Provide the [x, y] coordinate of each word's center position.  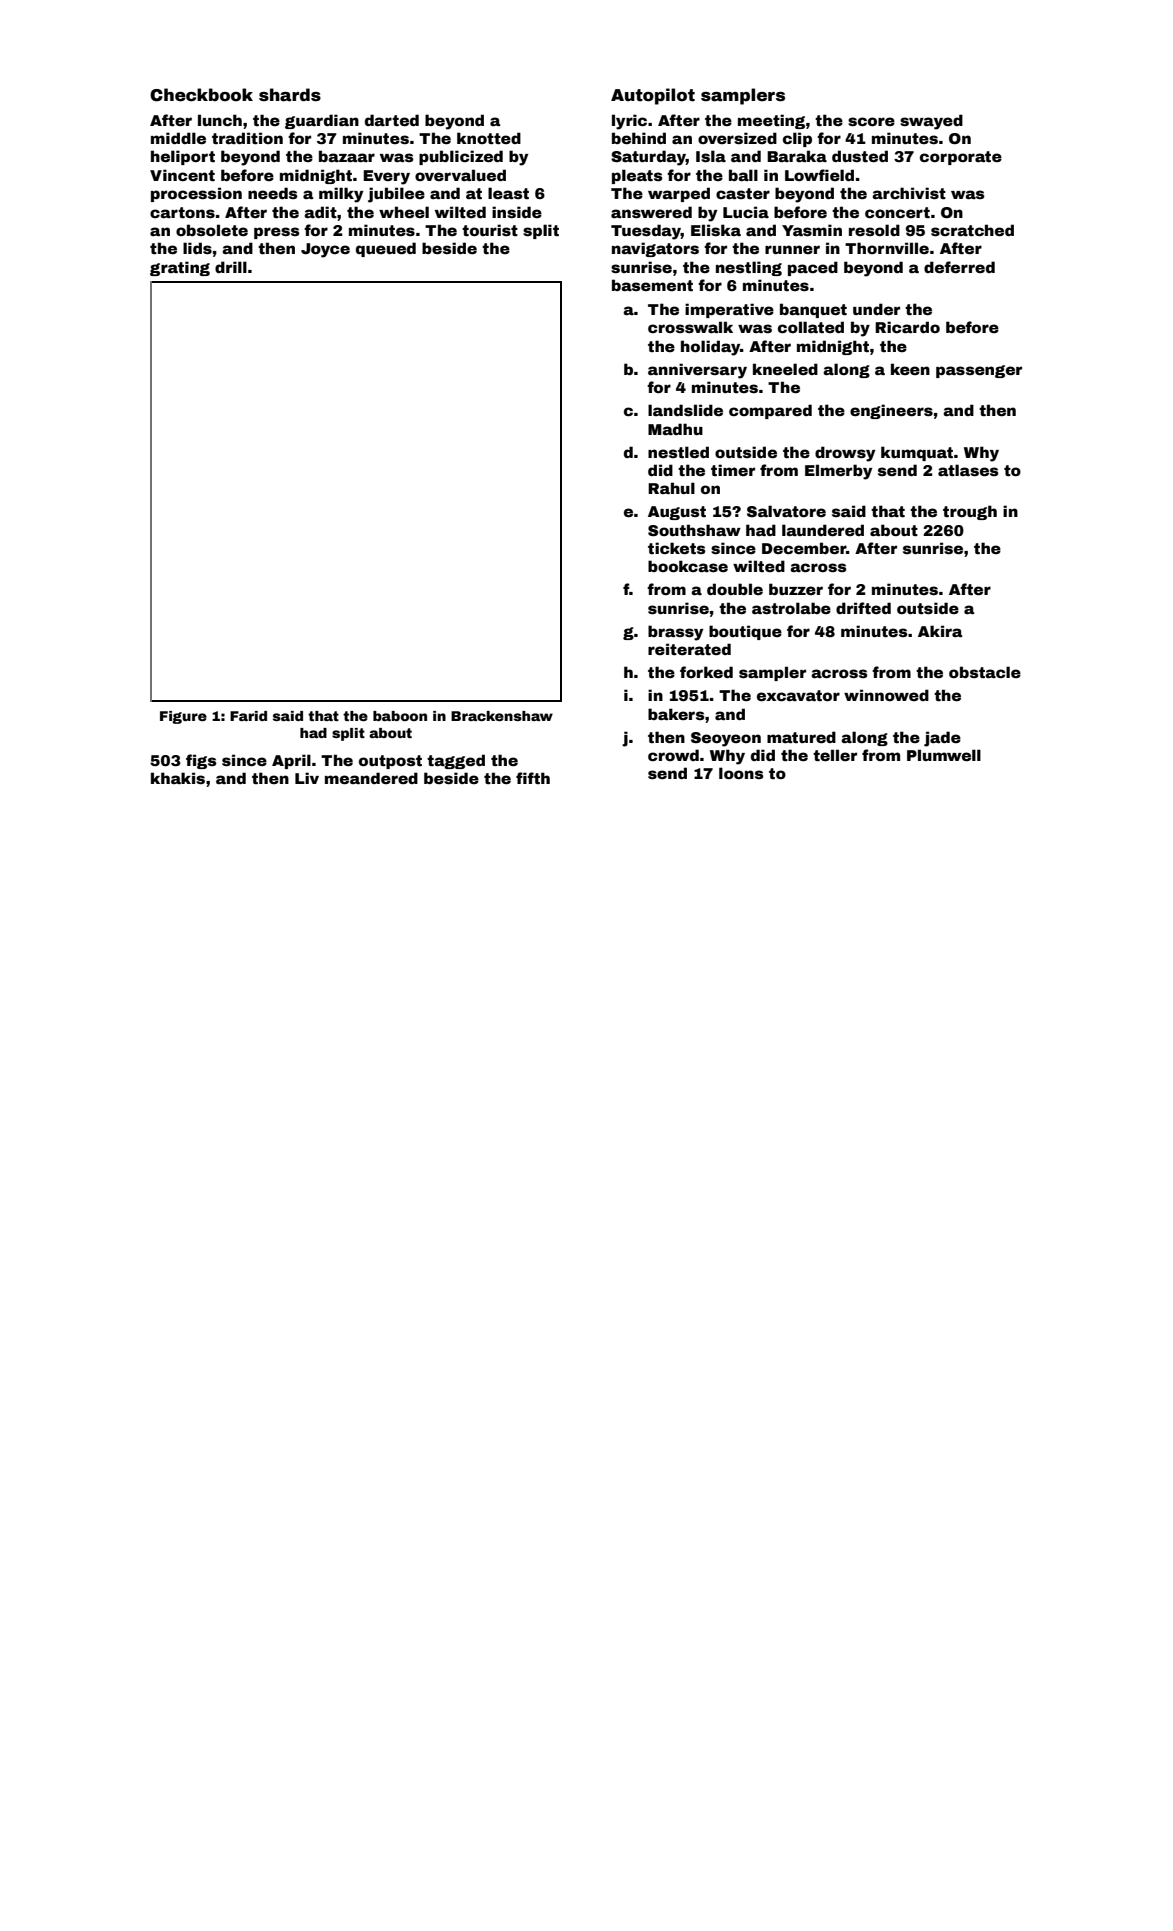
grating [180, 268]
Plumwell [944, 755]
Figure [183, 717]
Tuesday [646, 232]
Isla [711, 156]
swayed [931, 122]
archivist [909, 193]
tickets [677, 548]
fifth [533, 778]
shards [290, 95]
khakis [178, 778]
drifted [863, 608]
